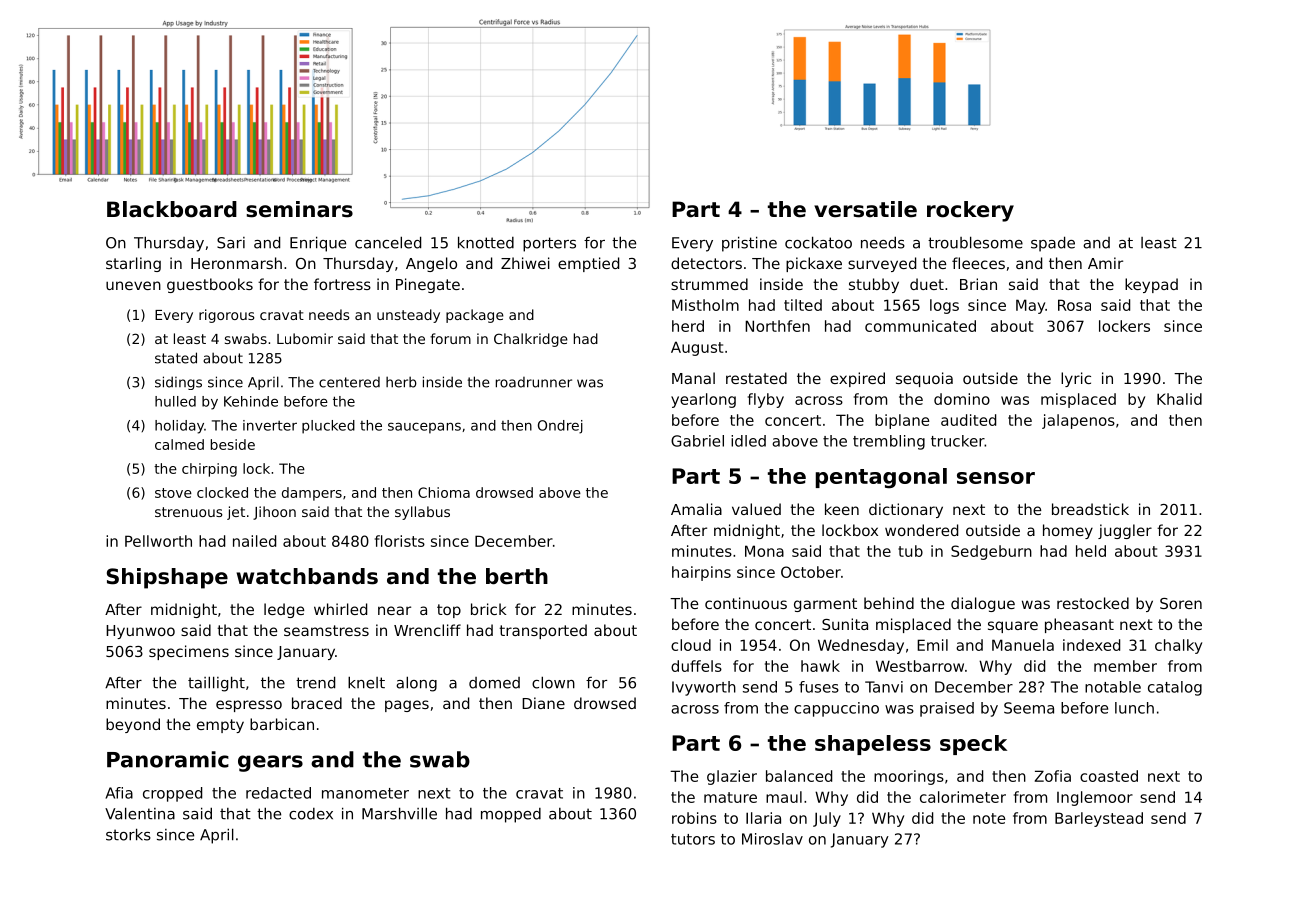 The width and height of the page is (1308, 924). Describe the element at coordinates (927, 284) in the page. I see `duet` at that location.
